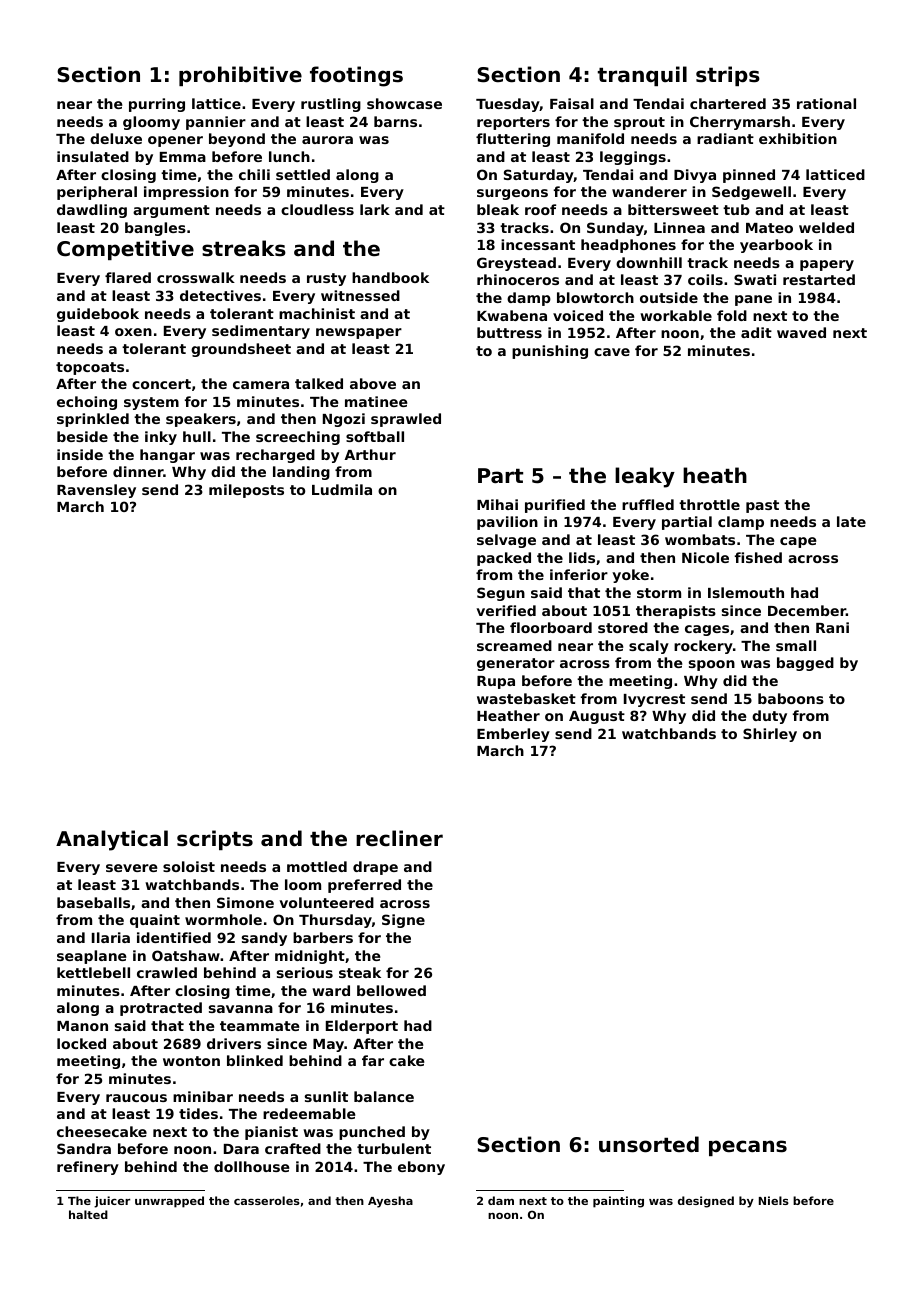  What do you see at coordinates (391, 990) in the page?
I see `bellowed` at bounding box center [391, 990].
